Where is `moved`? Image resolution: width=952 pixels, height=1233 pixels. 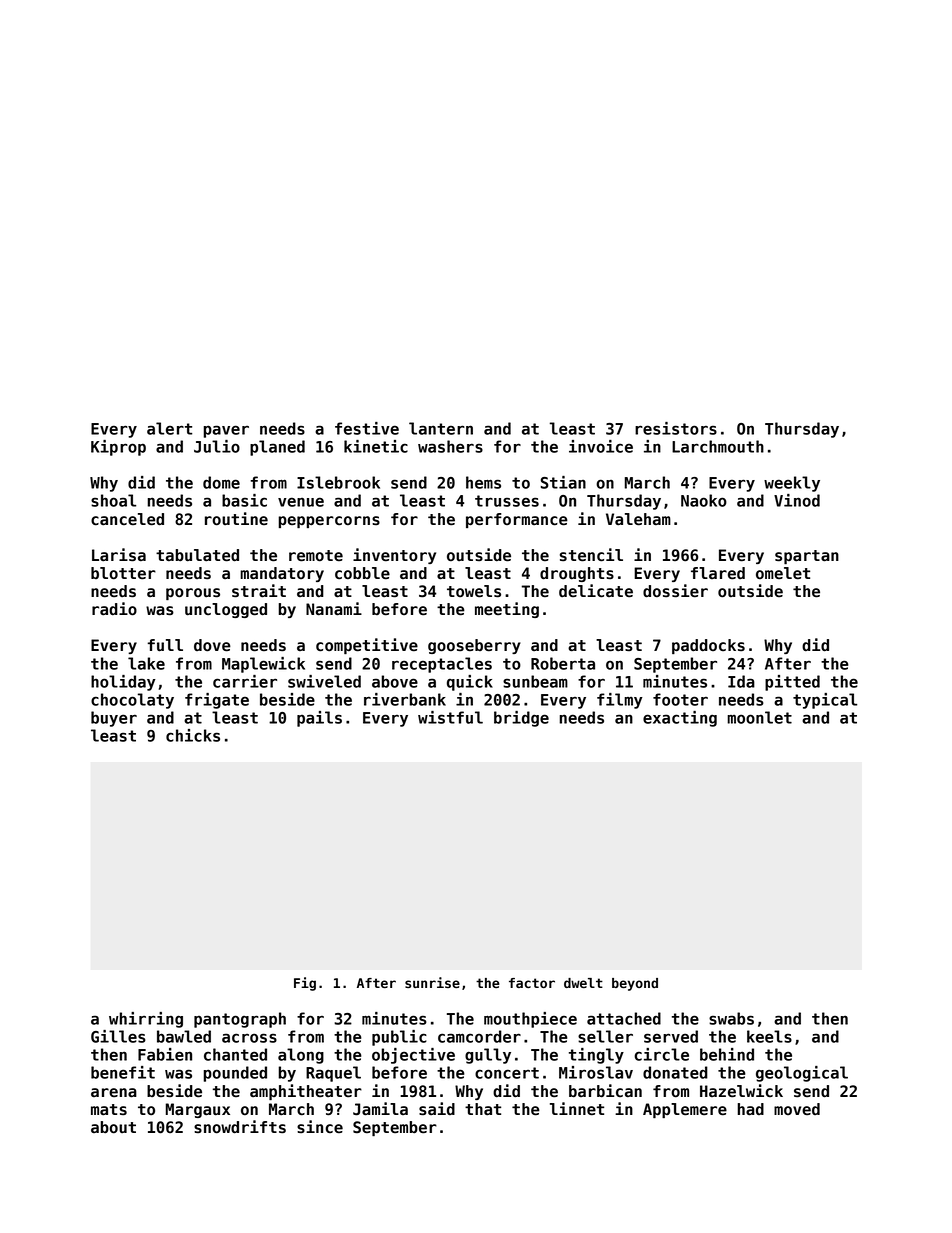 moved is located at coordinates (797, 1109).
